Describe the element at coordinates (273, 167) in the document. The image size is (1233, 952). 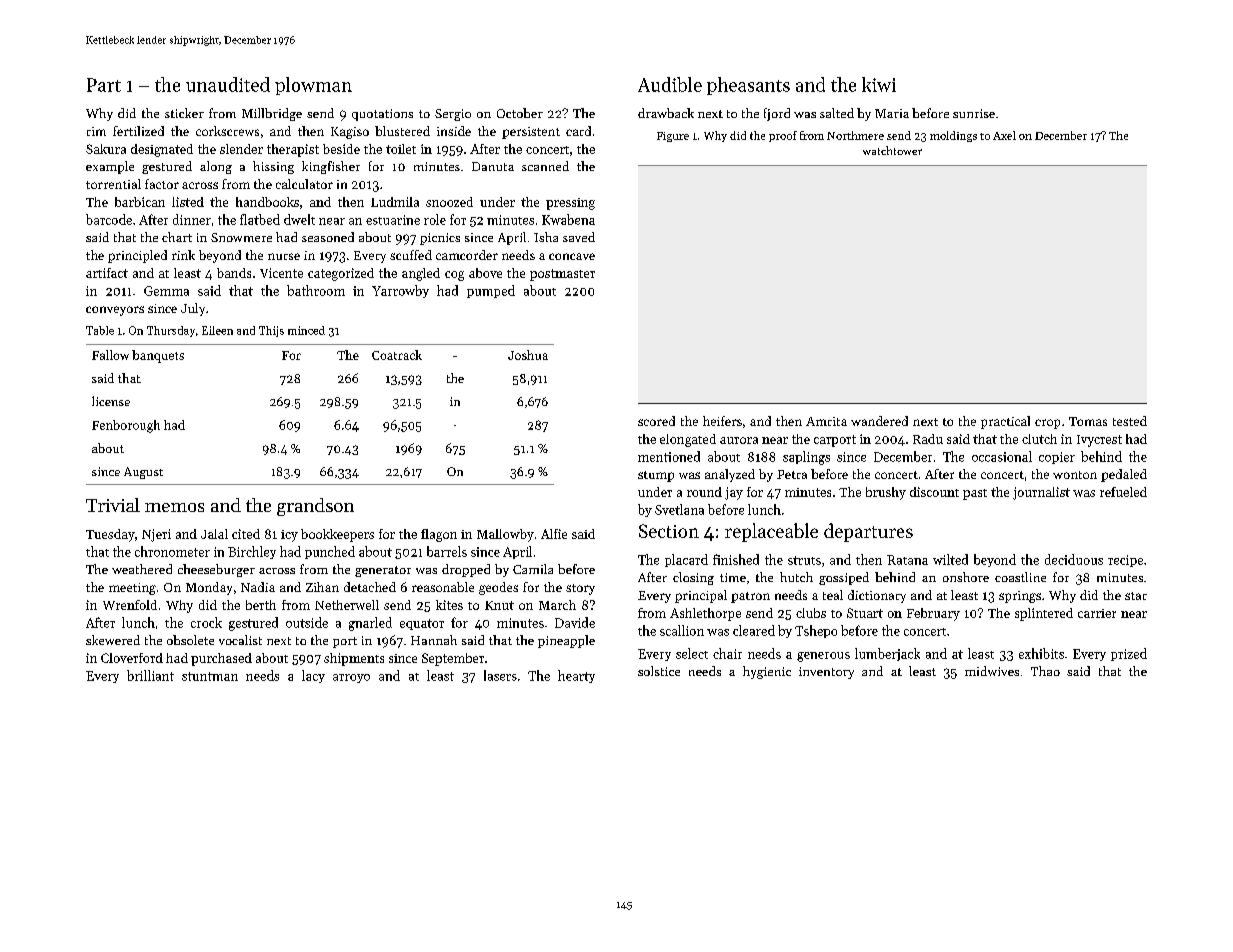
I see `hissing` at that location.
